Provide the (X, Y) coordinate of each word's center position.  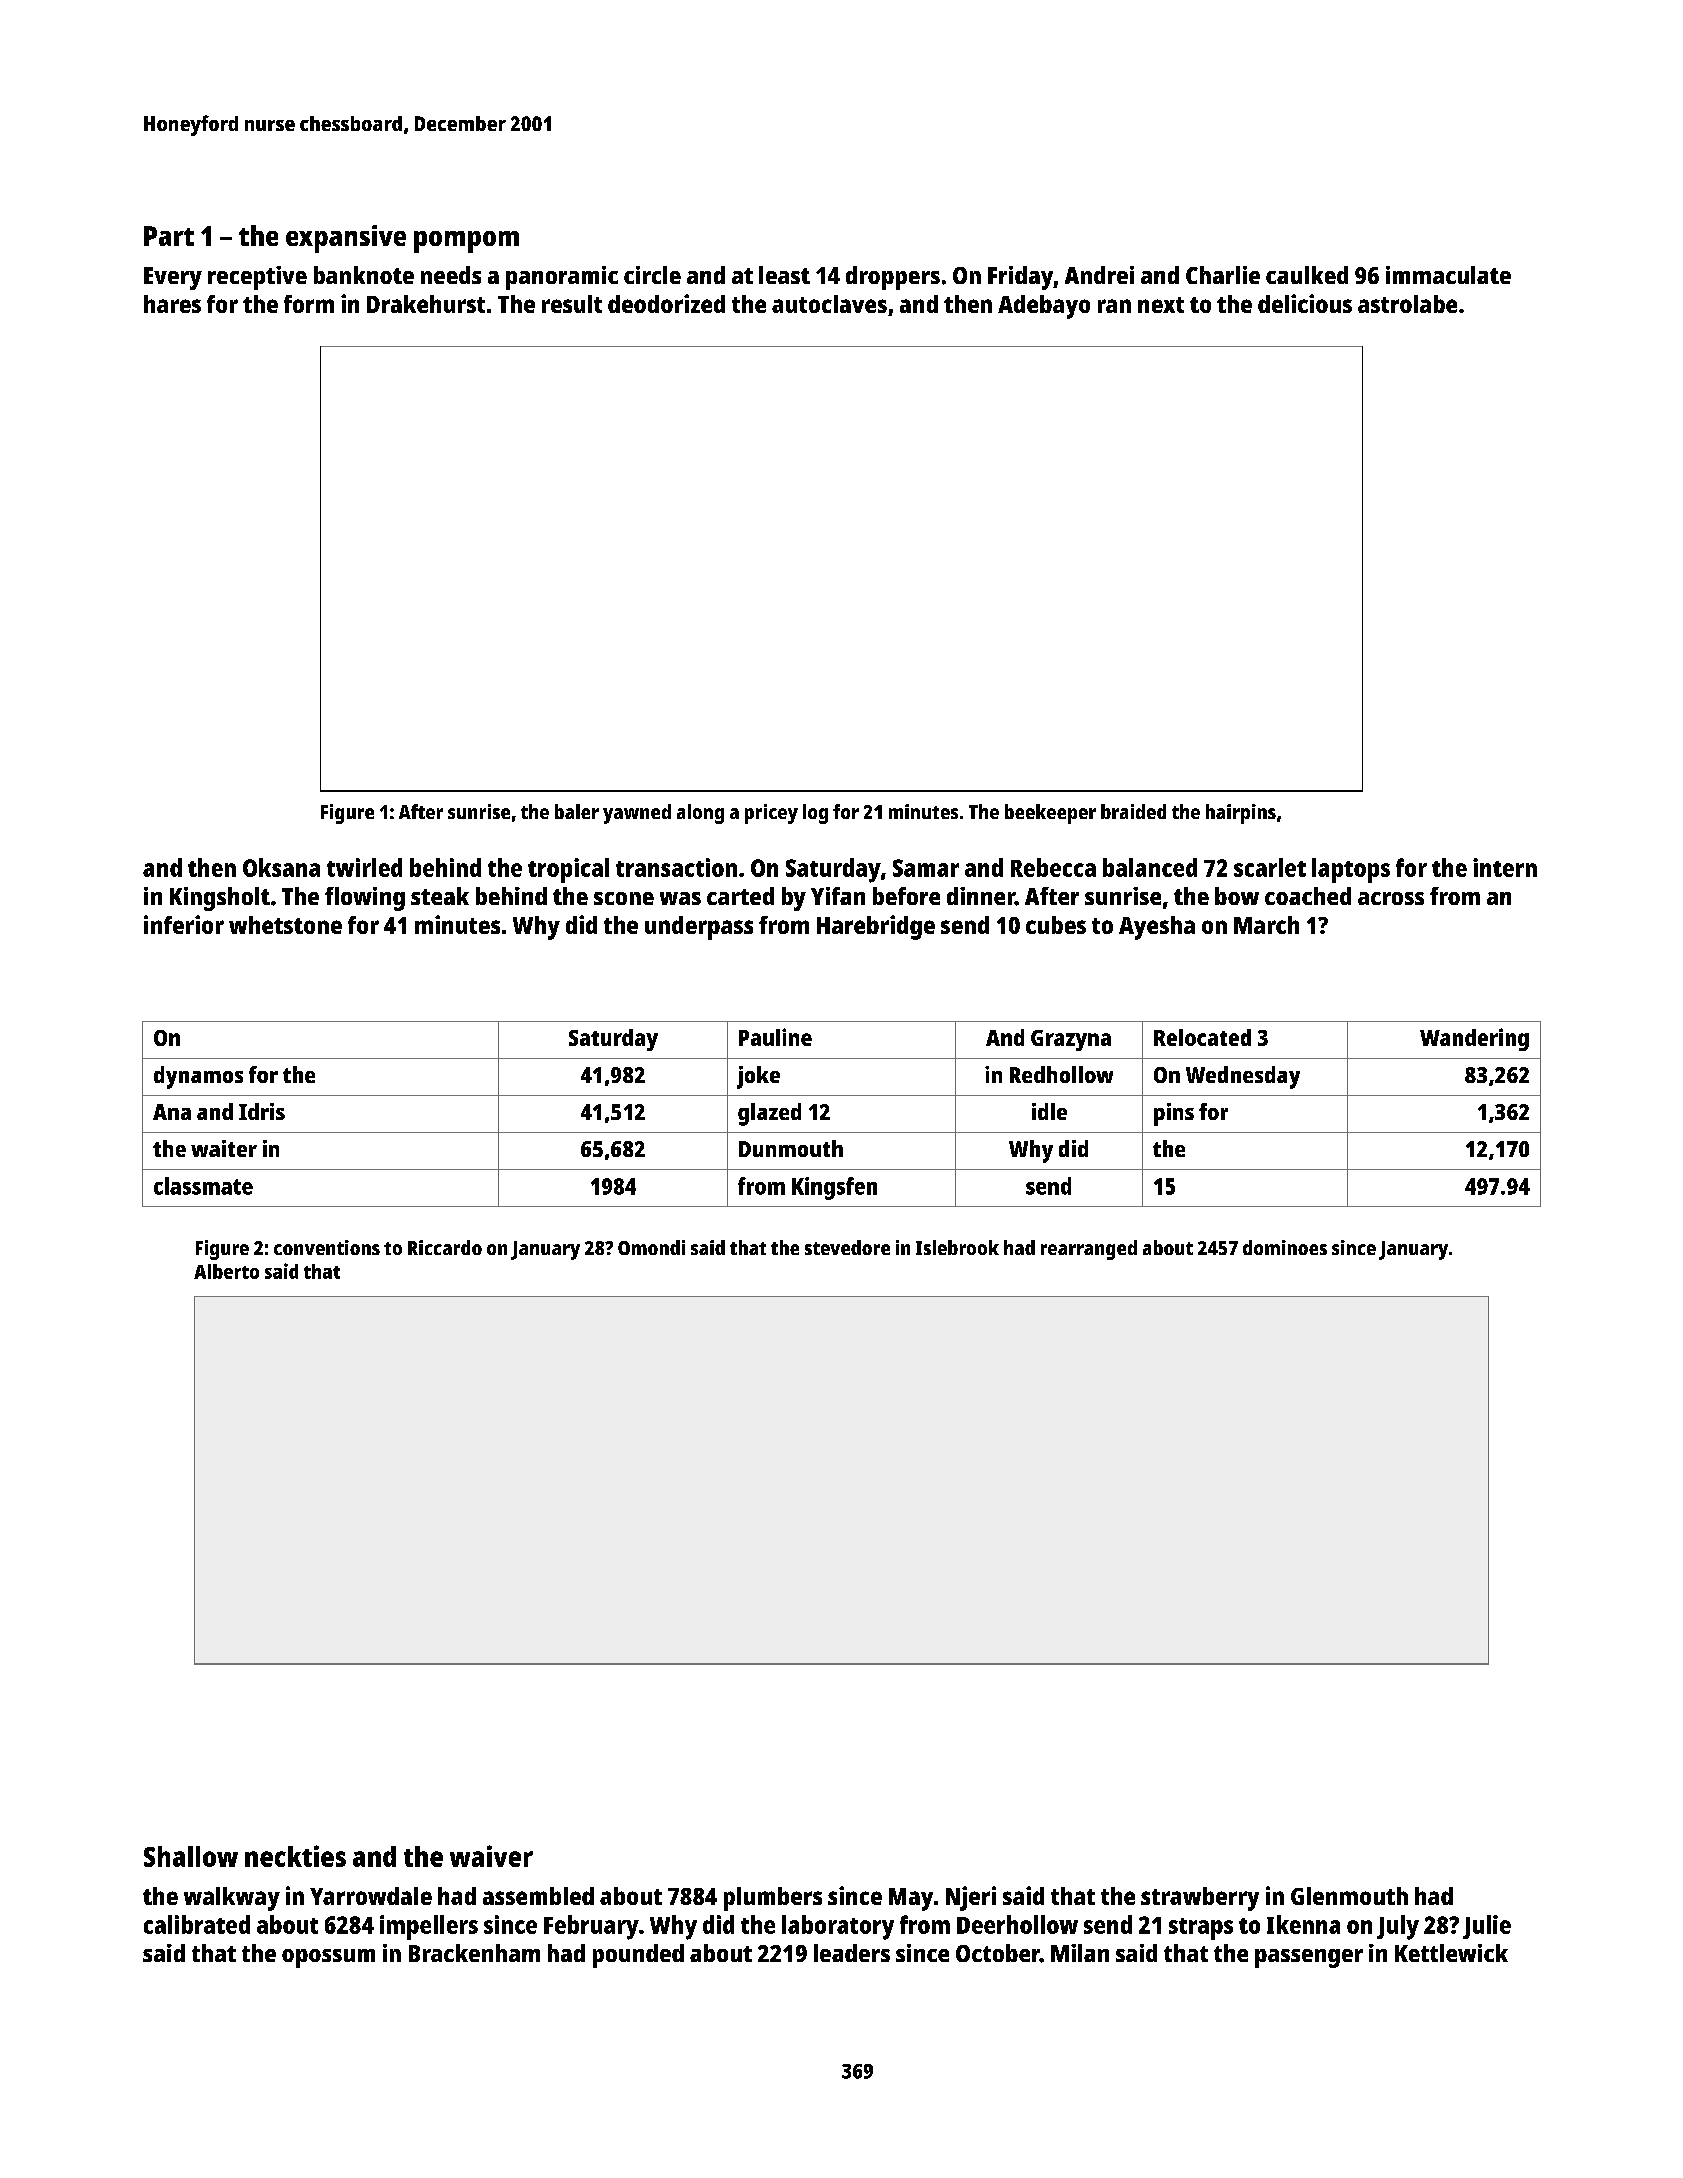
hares (172, 304)
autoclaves (829, 304)
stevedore (847, 1247)
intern (1505, 867)
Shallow (191, 1856)
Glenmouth (1349, 1896)
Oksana (281, 867)
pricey (771, 814)
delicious (1305, 303)
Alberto (226, 1271)
